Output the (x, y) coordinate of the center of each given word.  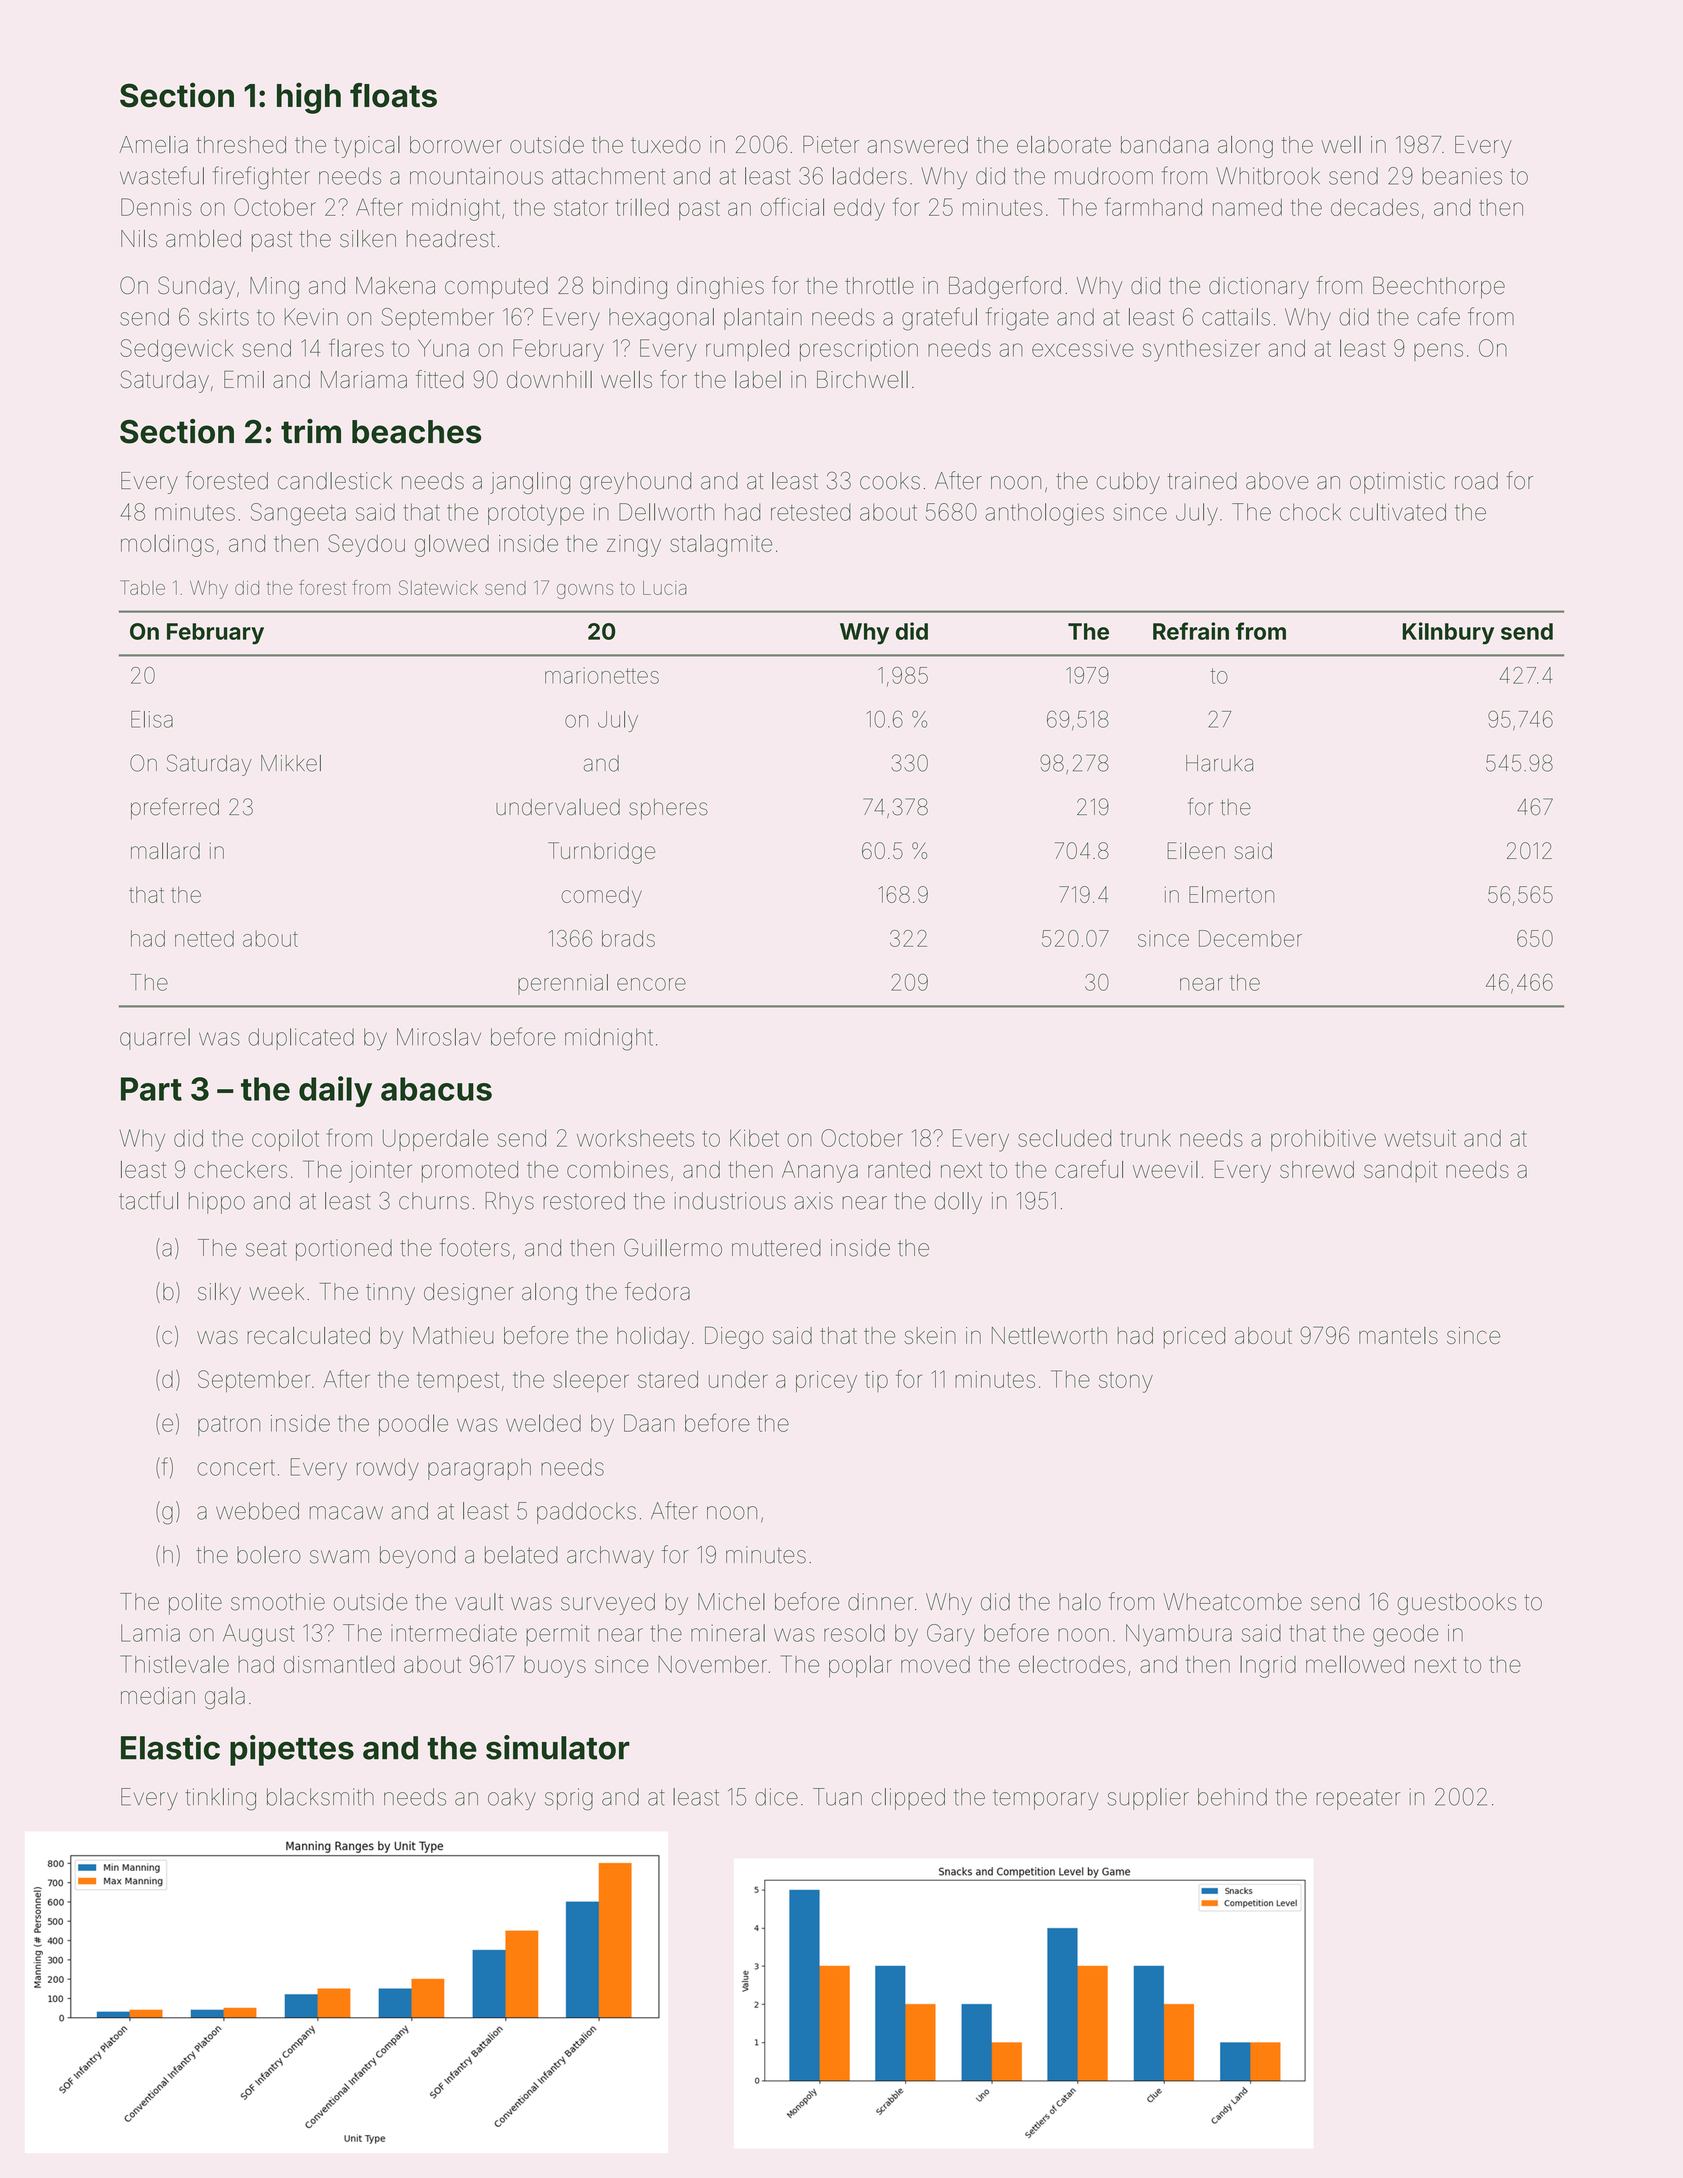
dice (776, 1797)
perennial (563, 984)
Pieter (831, 145)
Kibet (754, 1138)
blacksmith (320, 1797)
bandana (1164, 145)
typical (367, 147)
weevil (1165, 1169)
